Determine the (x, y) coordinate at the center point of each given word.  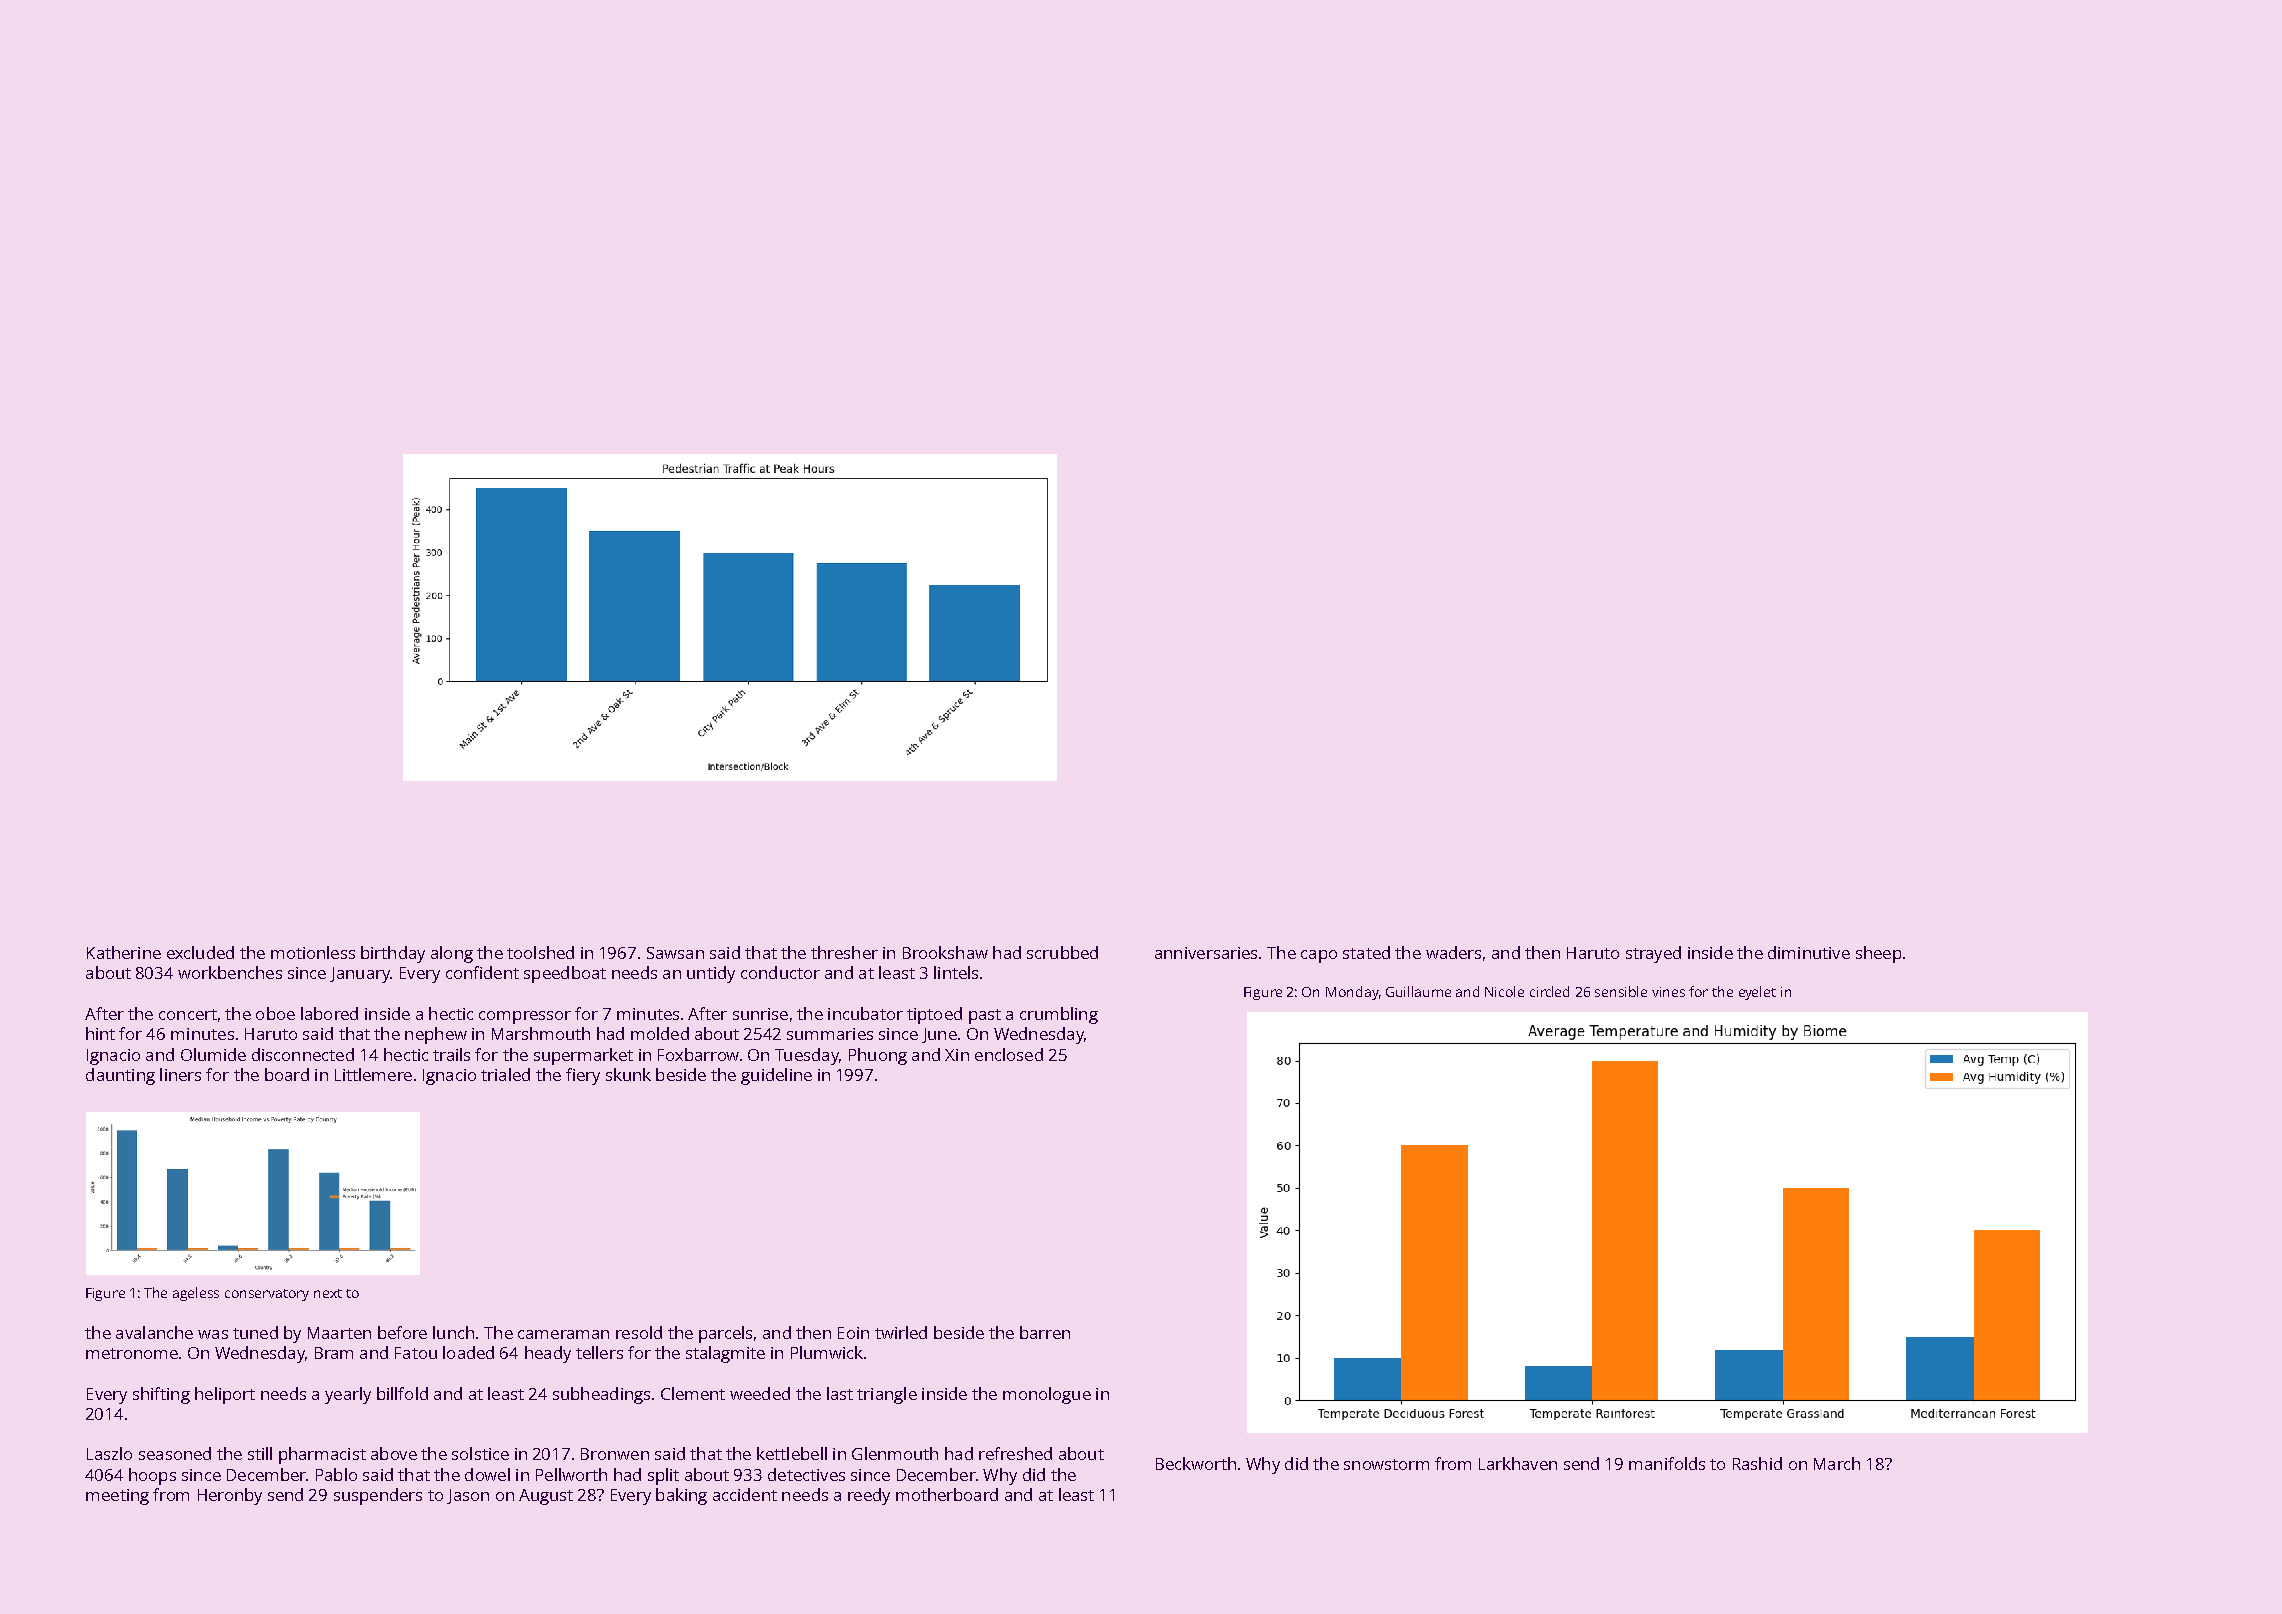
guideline (776, 1076)
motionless (313, 952)
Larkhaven (1518, 1463)
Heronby (230, 1496)
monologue (1047, 1395)
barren (1045, 1332)
